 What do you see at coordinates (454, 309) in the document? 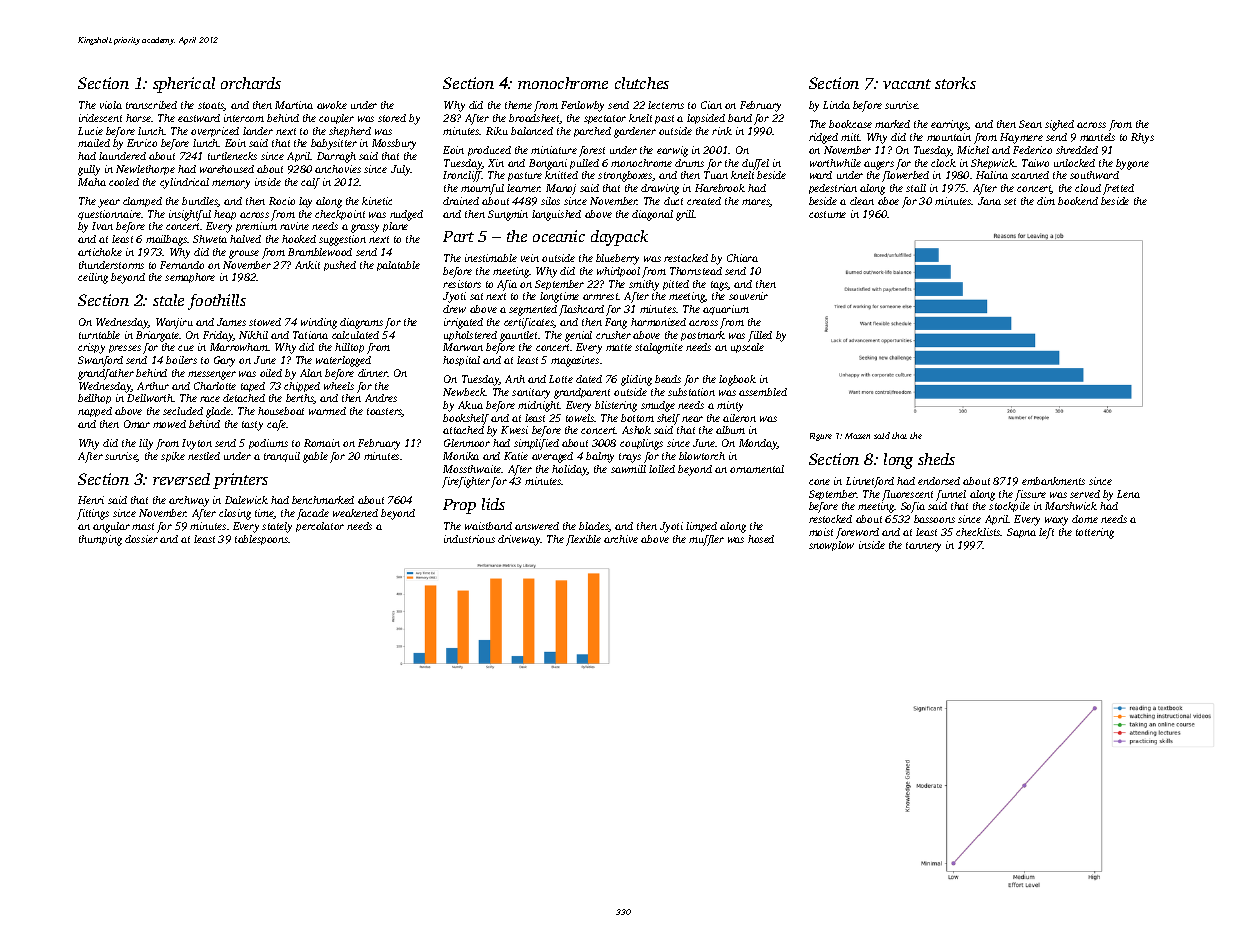
I see `drew` at bounding box center [454, 309].
